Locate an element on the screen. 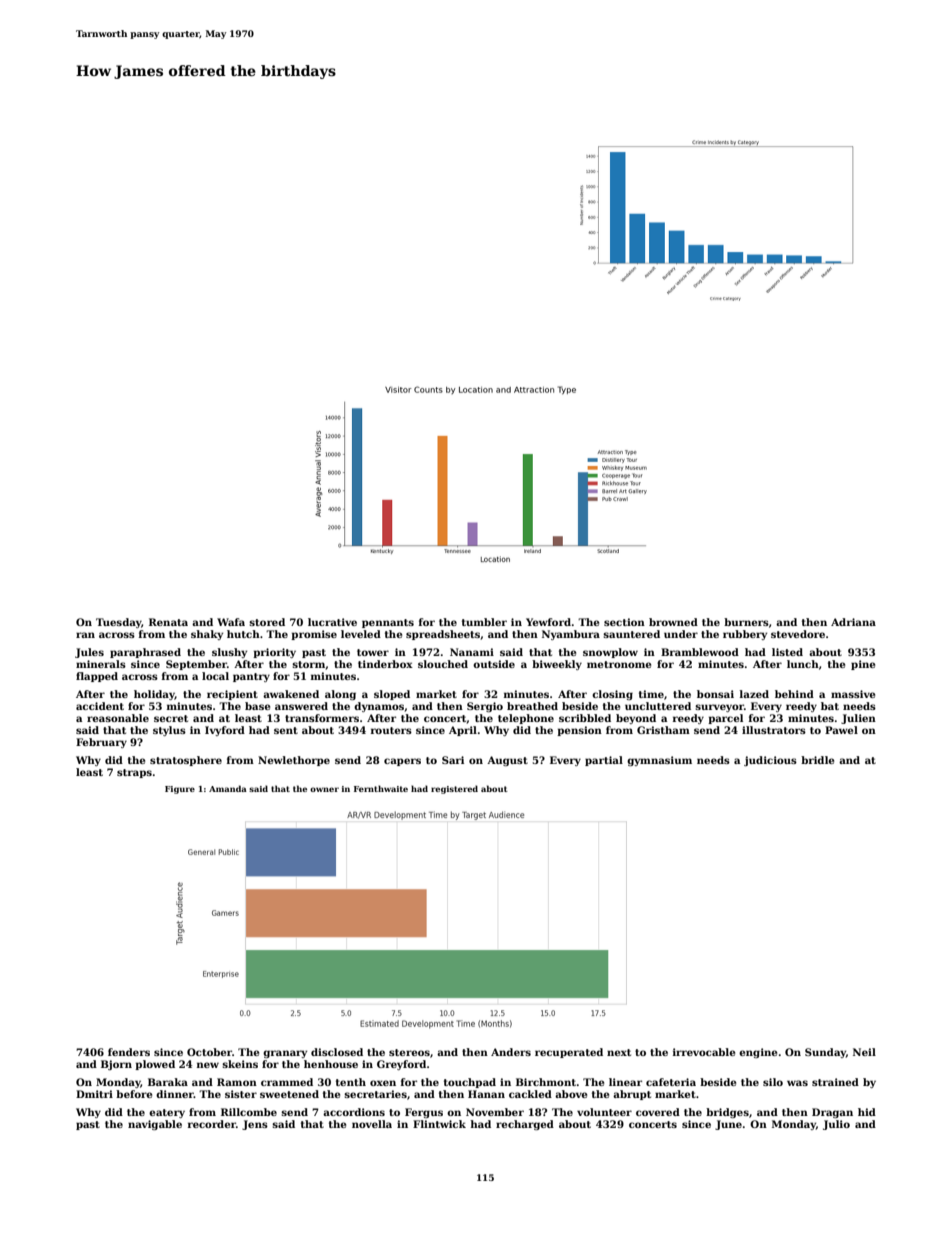 Image resolution: width=952 pixels, height=1233 pixels. recuperated is located at coordinates (569, 1053).
